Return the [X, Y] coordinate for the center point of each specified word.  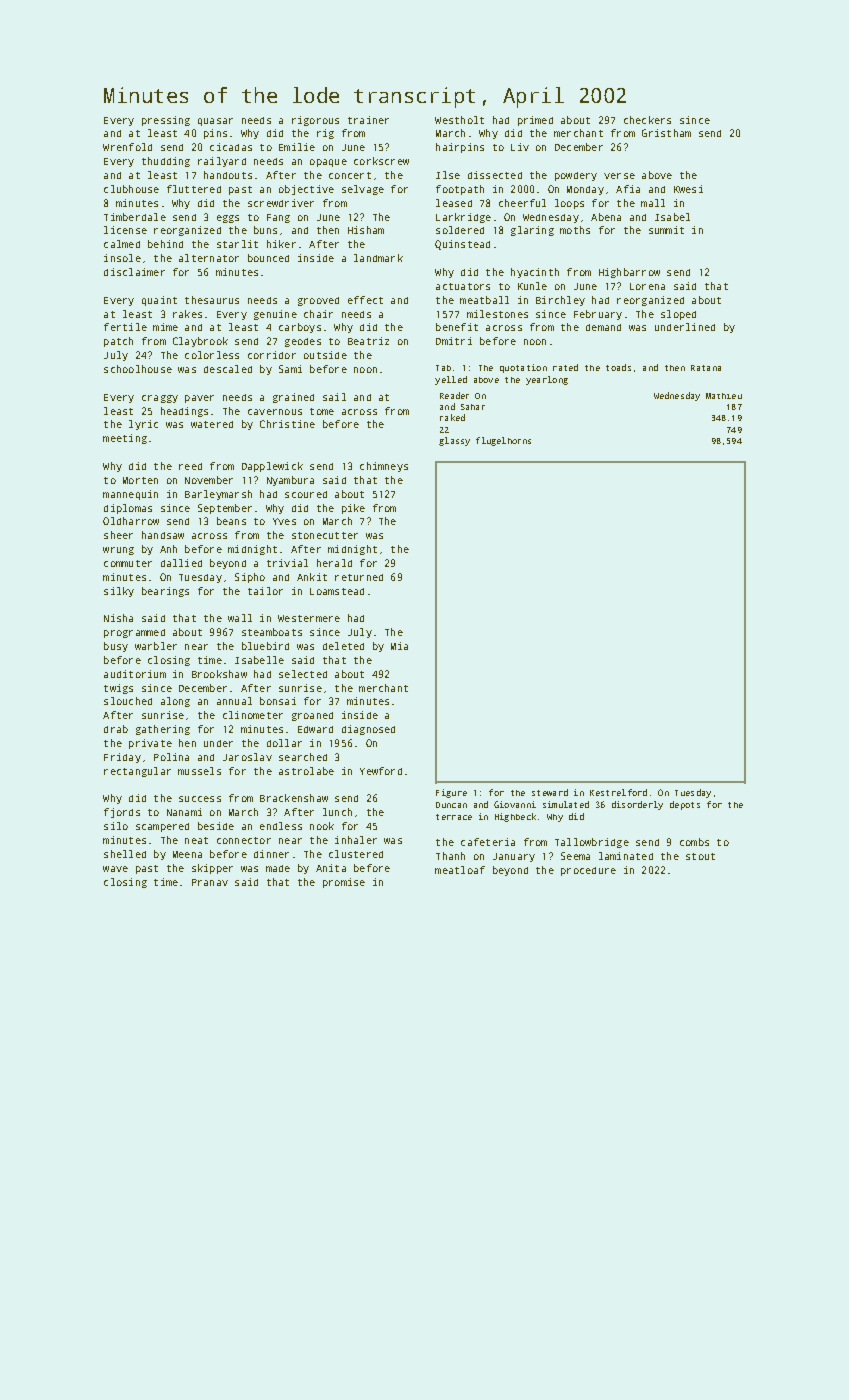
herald [334, 563]
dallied [181, 563]
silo [116, 826]
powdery [576, 176]
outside [325, 355]
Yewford [381, 771]
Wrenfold [127, 147]
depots [685, 805]
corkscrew [381, 161]
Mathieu [724, 396]
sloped [678, 315]
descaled [228, 369]
